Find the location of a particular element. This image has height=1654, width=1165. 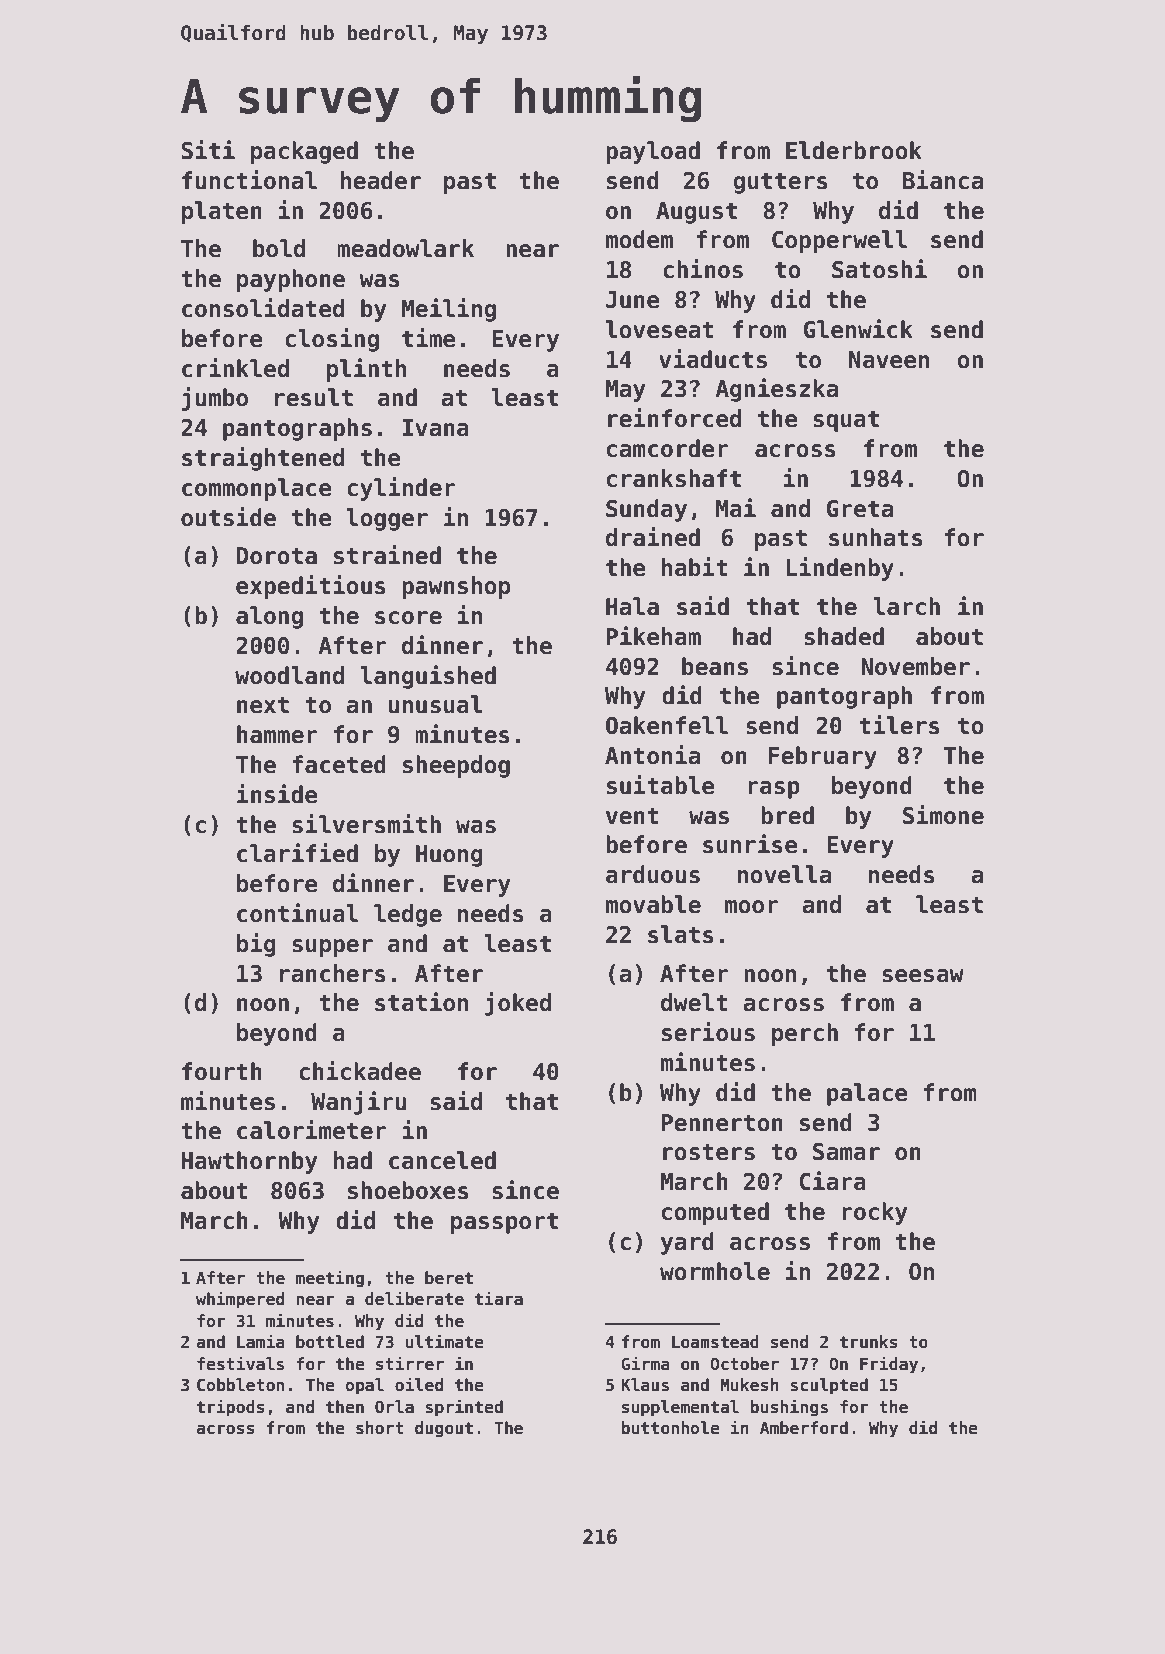

Bianca is located at coordinates (943, 180).
